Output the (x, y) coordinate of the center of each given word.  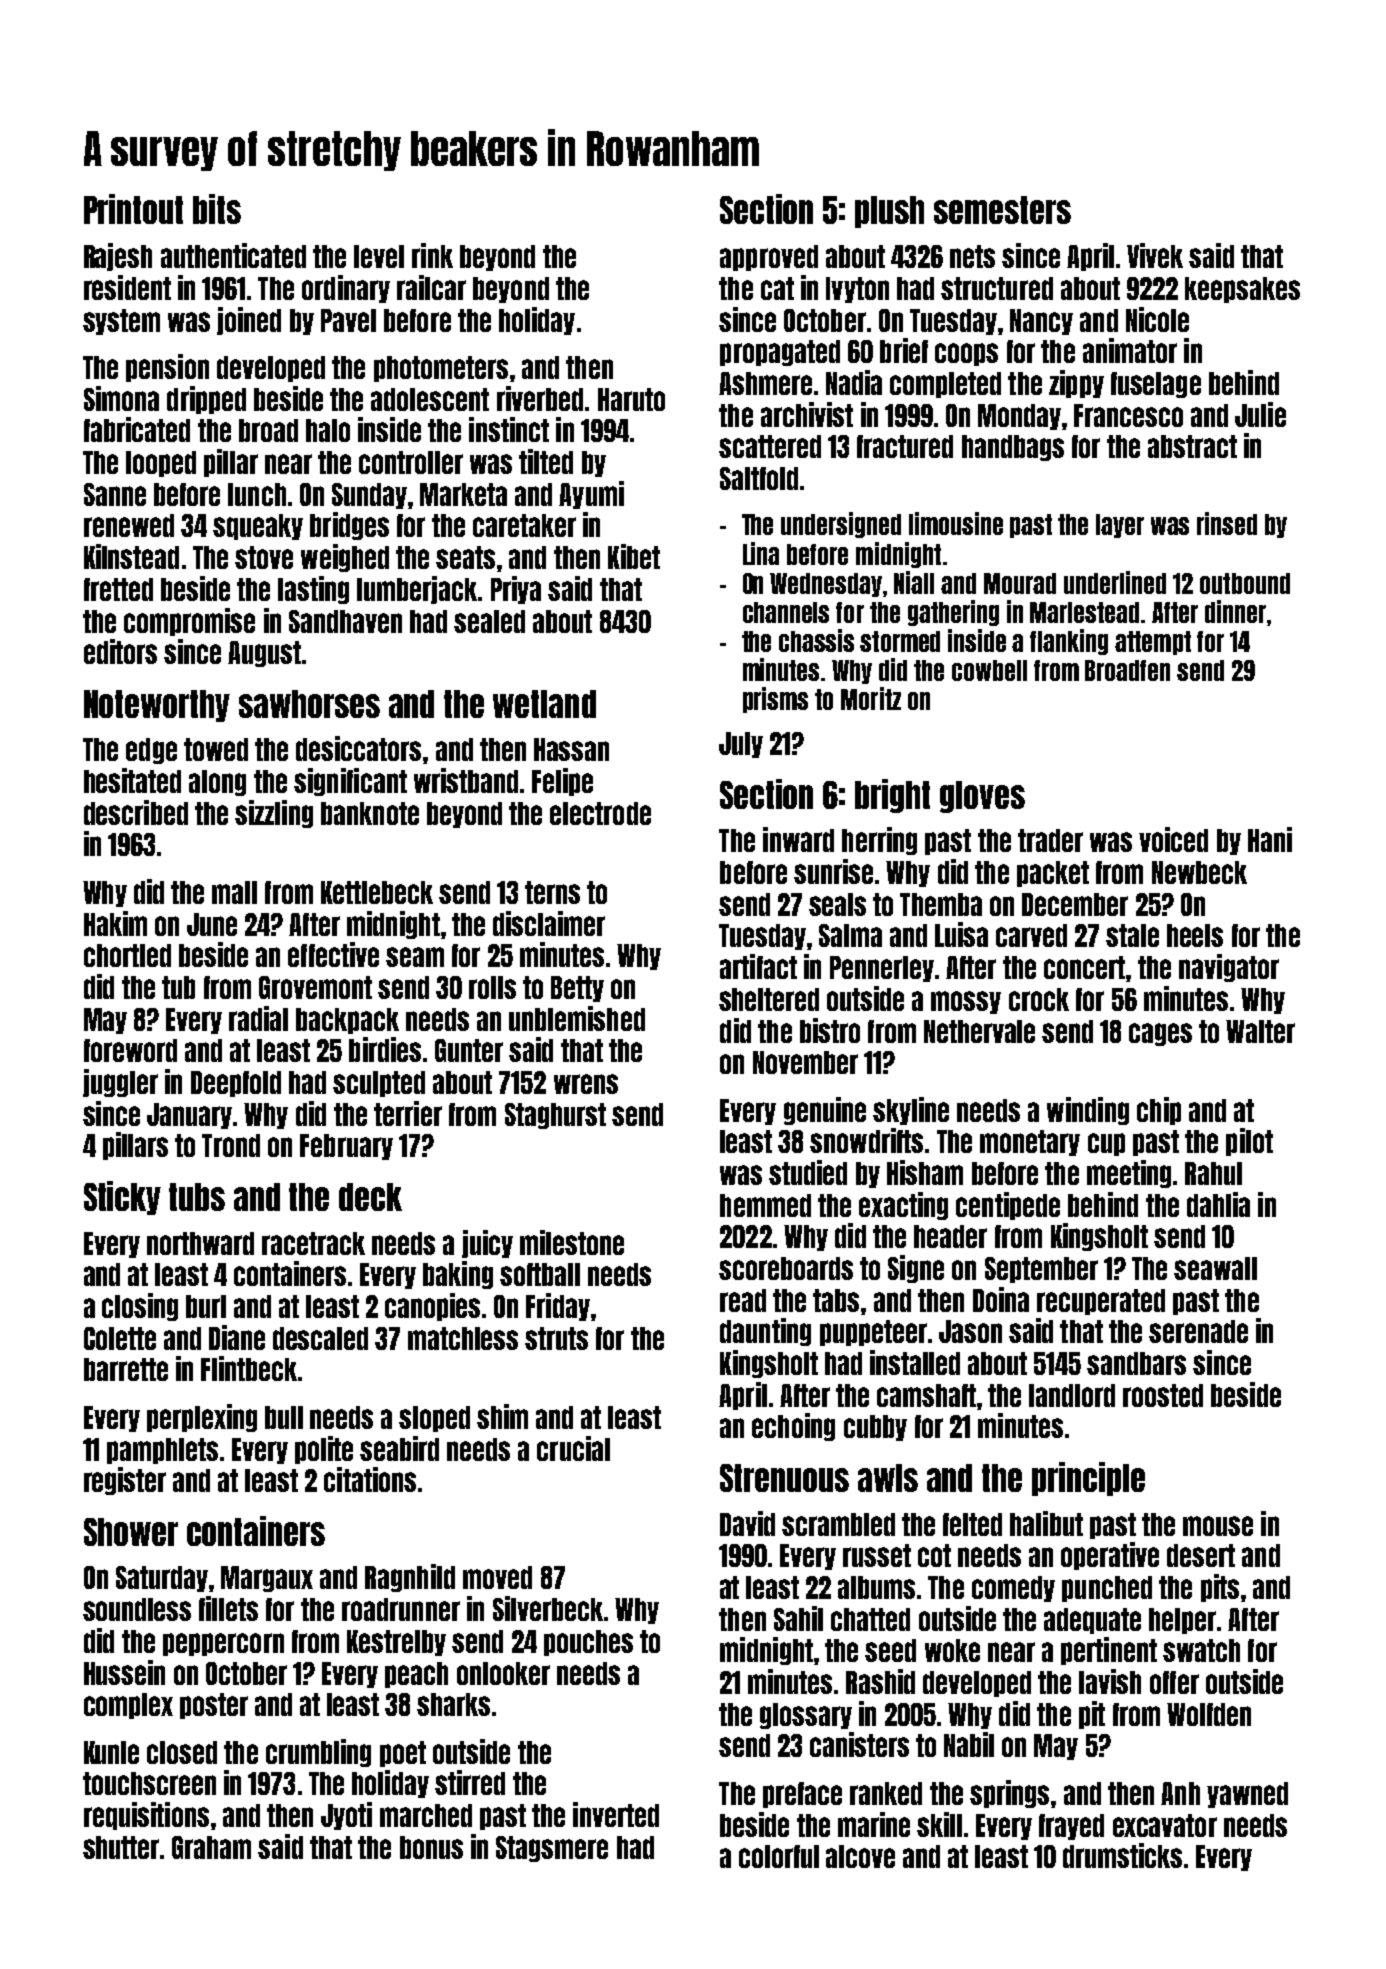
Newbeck (1199, 872)
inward (798, 839)
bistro (830, 1030)
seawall (1215, 1268)
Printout (133, 209)
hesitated (132, 780)
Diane (237, 1337)
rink (432, 255)
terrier (408, 1113)
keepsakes (1242, 290)
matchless (463, 1338)
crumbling (318, 1753)
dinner (1235, 611)
